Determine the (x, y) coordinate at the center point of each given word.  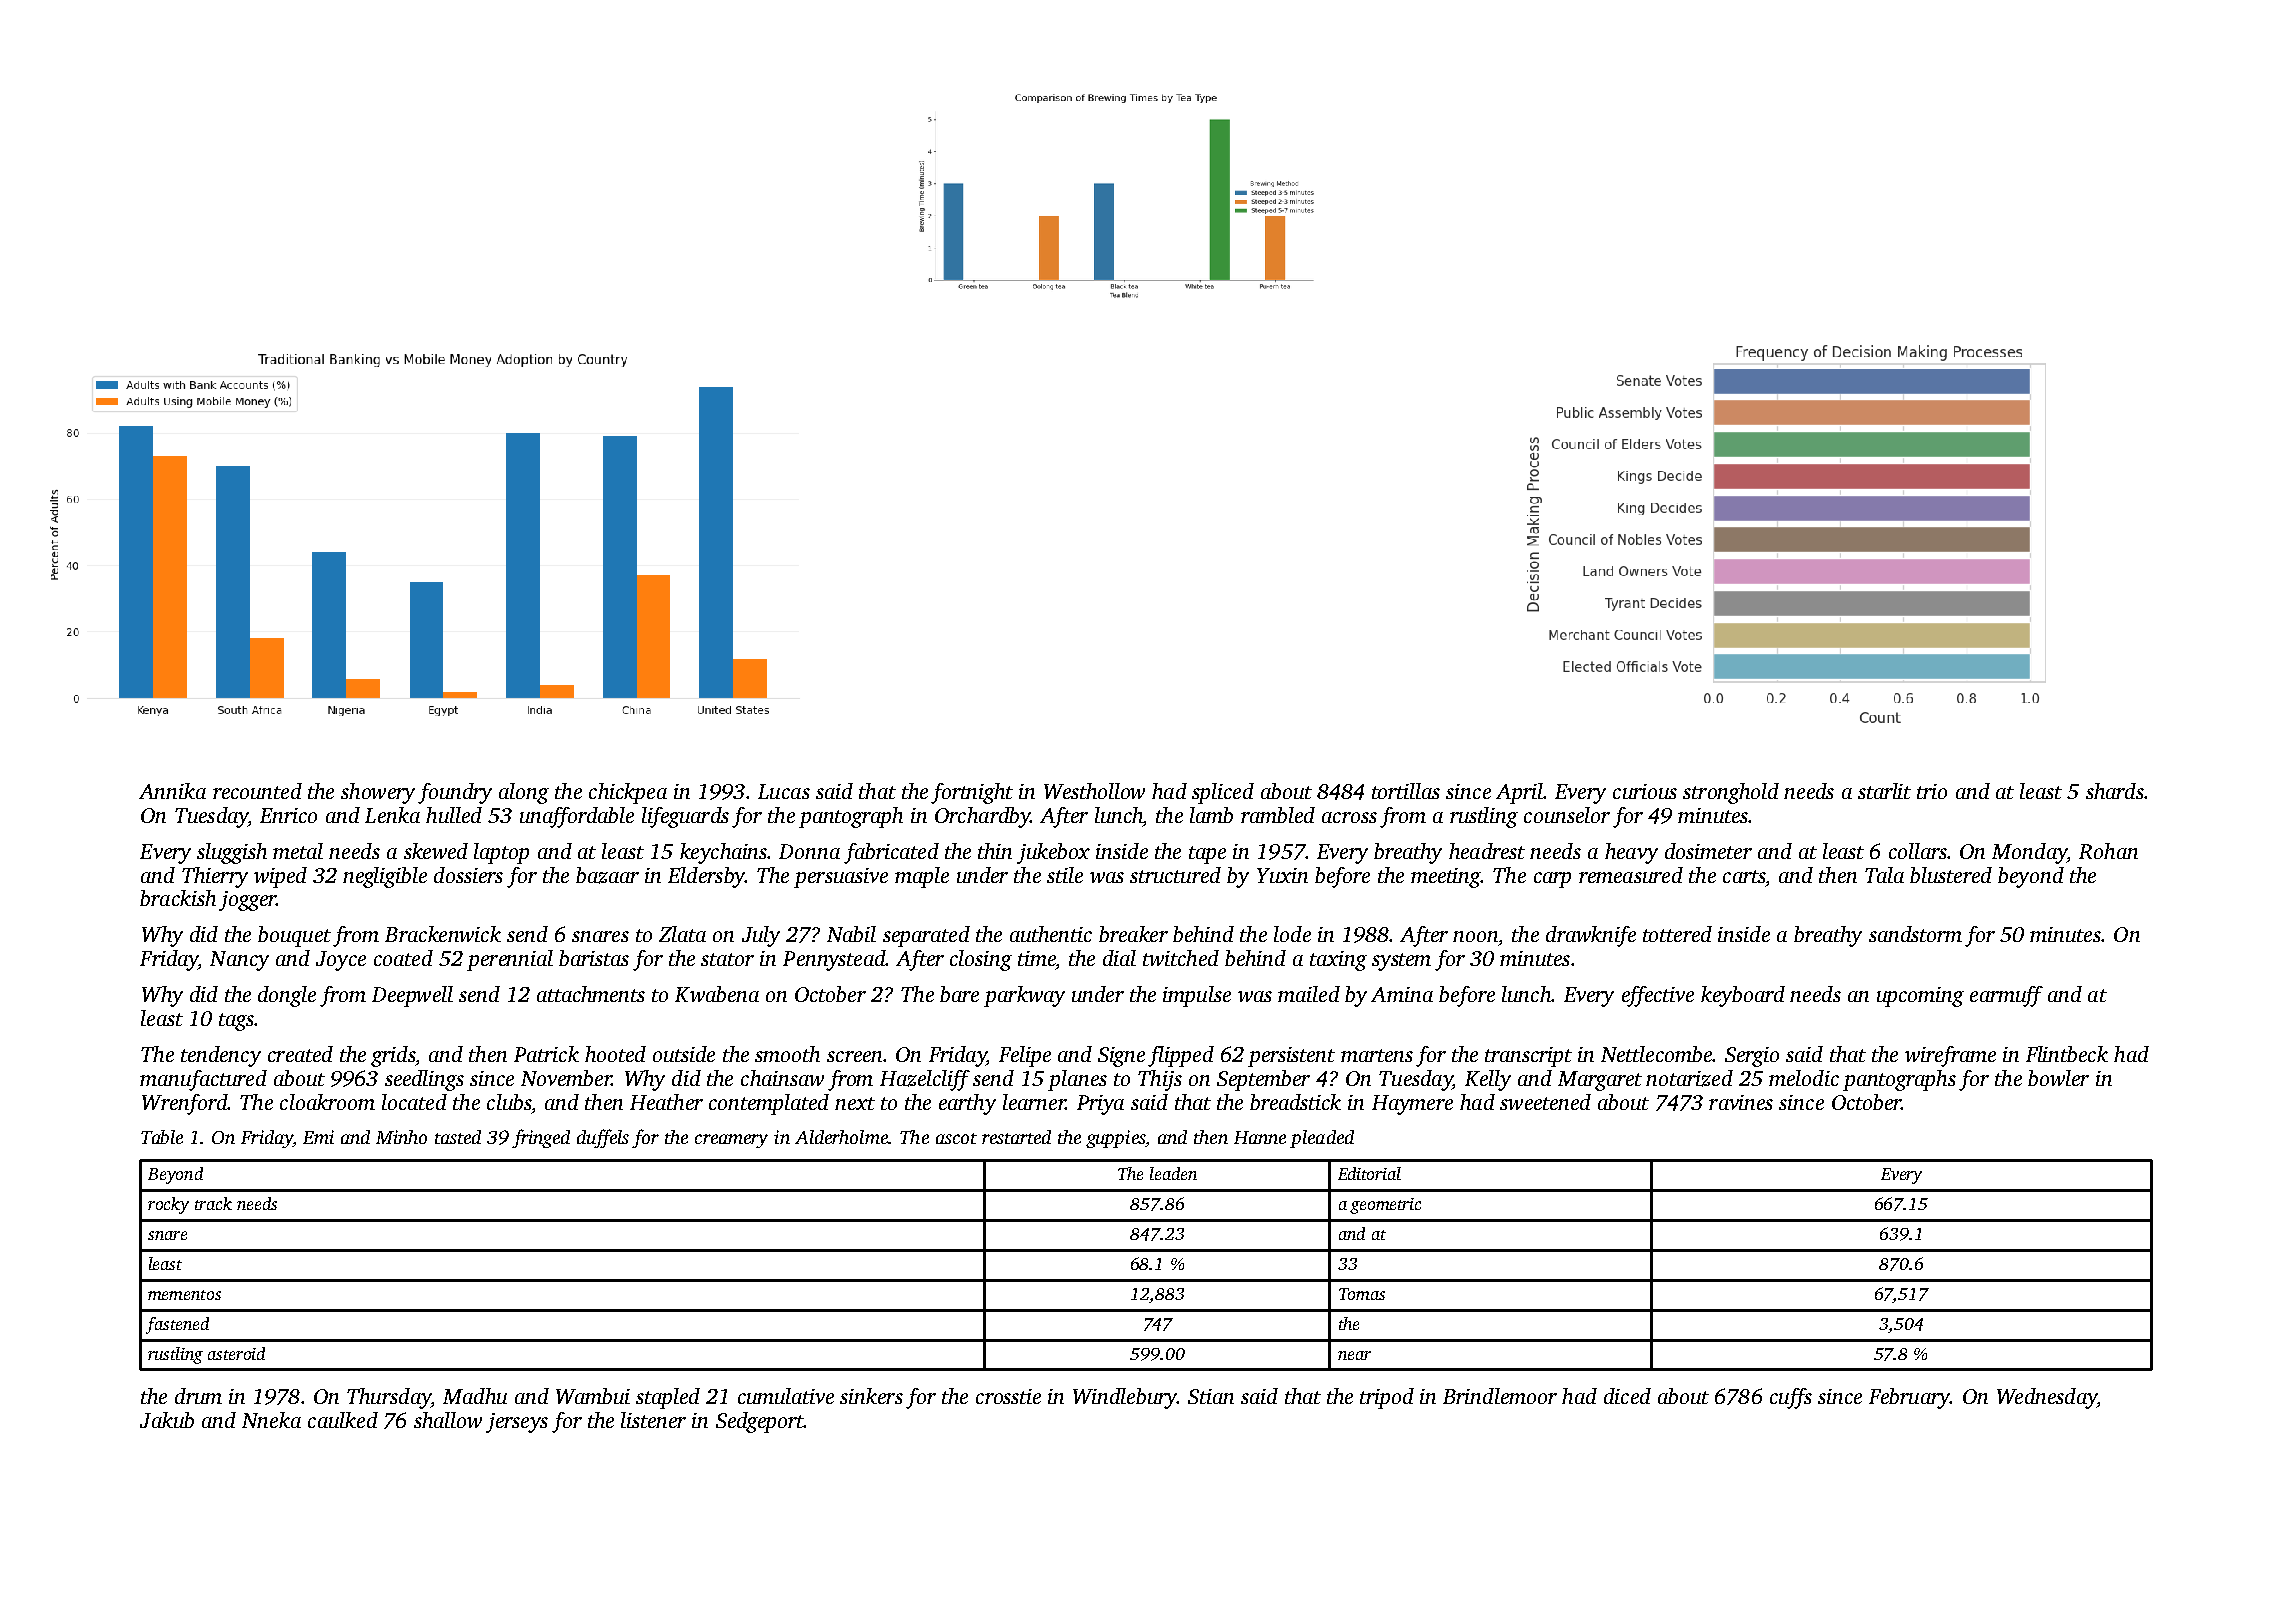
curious (1645, 791)
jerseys (517, 1423)
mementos (184, 1295)
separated (926, 936)
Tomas (1362, 1294)
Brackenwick (443, 934)
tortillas (1406, 791)
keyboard (1743, 996)
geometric (1385, 1206)
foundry (455, 793)
